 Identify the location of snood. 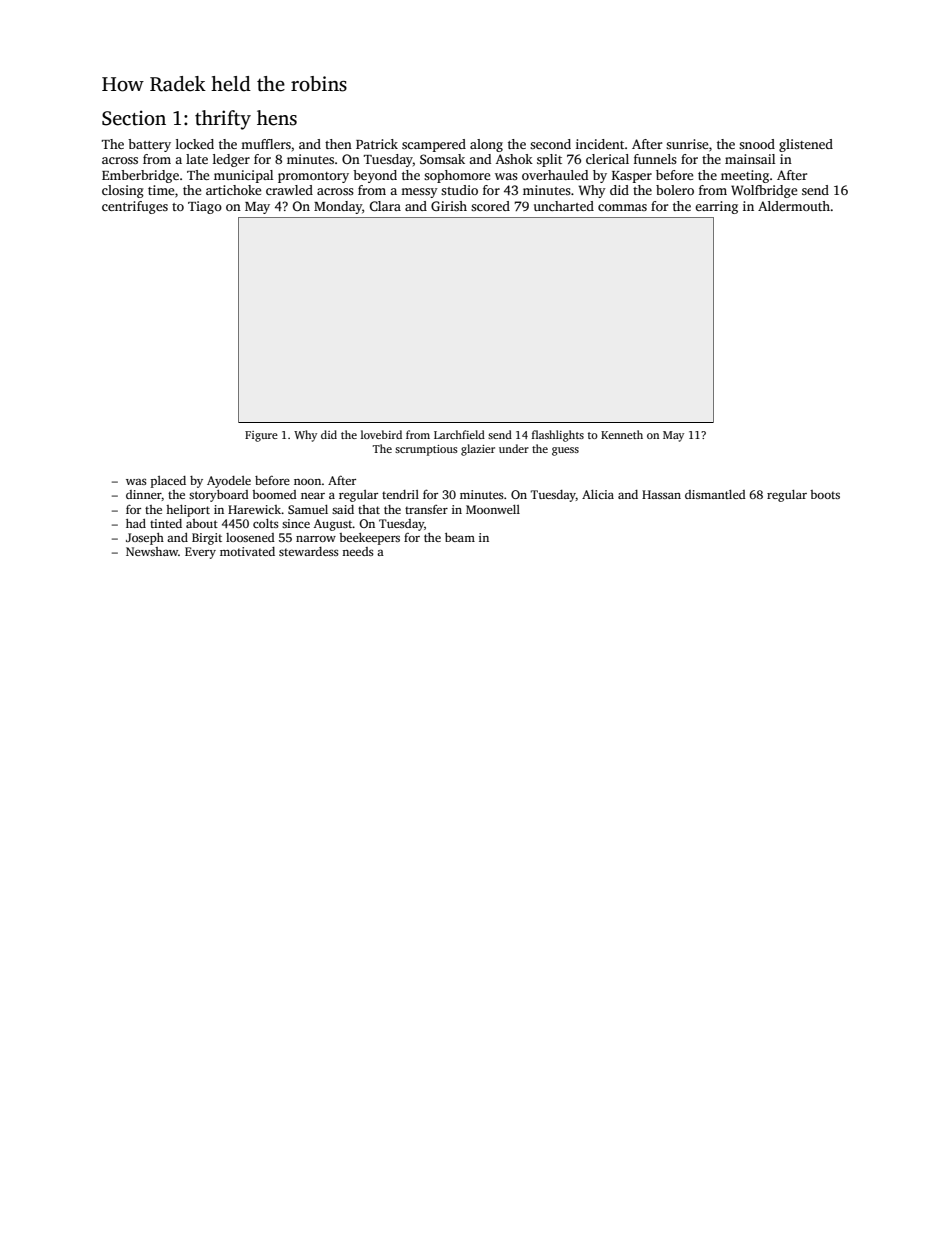
(757, 144).
